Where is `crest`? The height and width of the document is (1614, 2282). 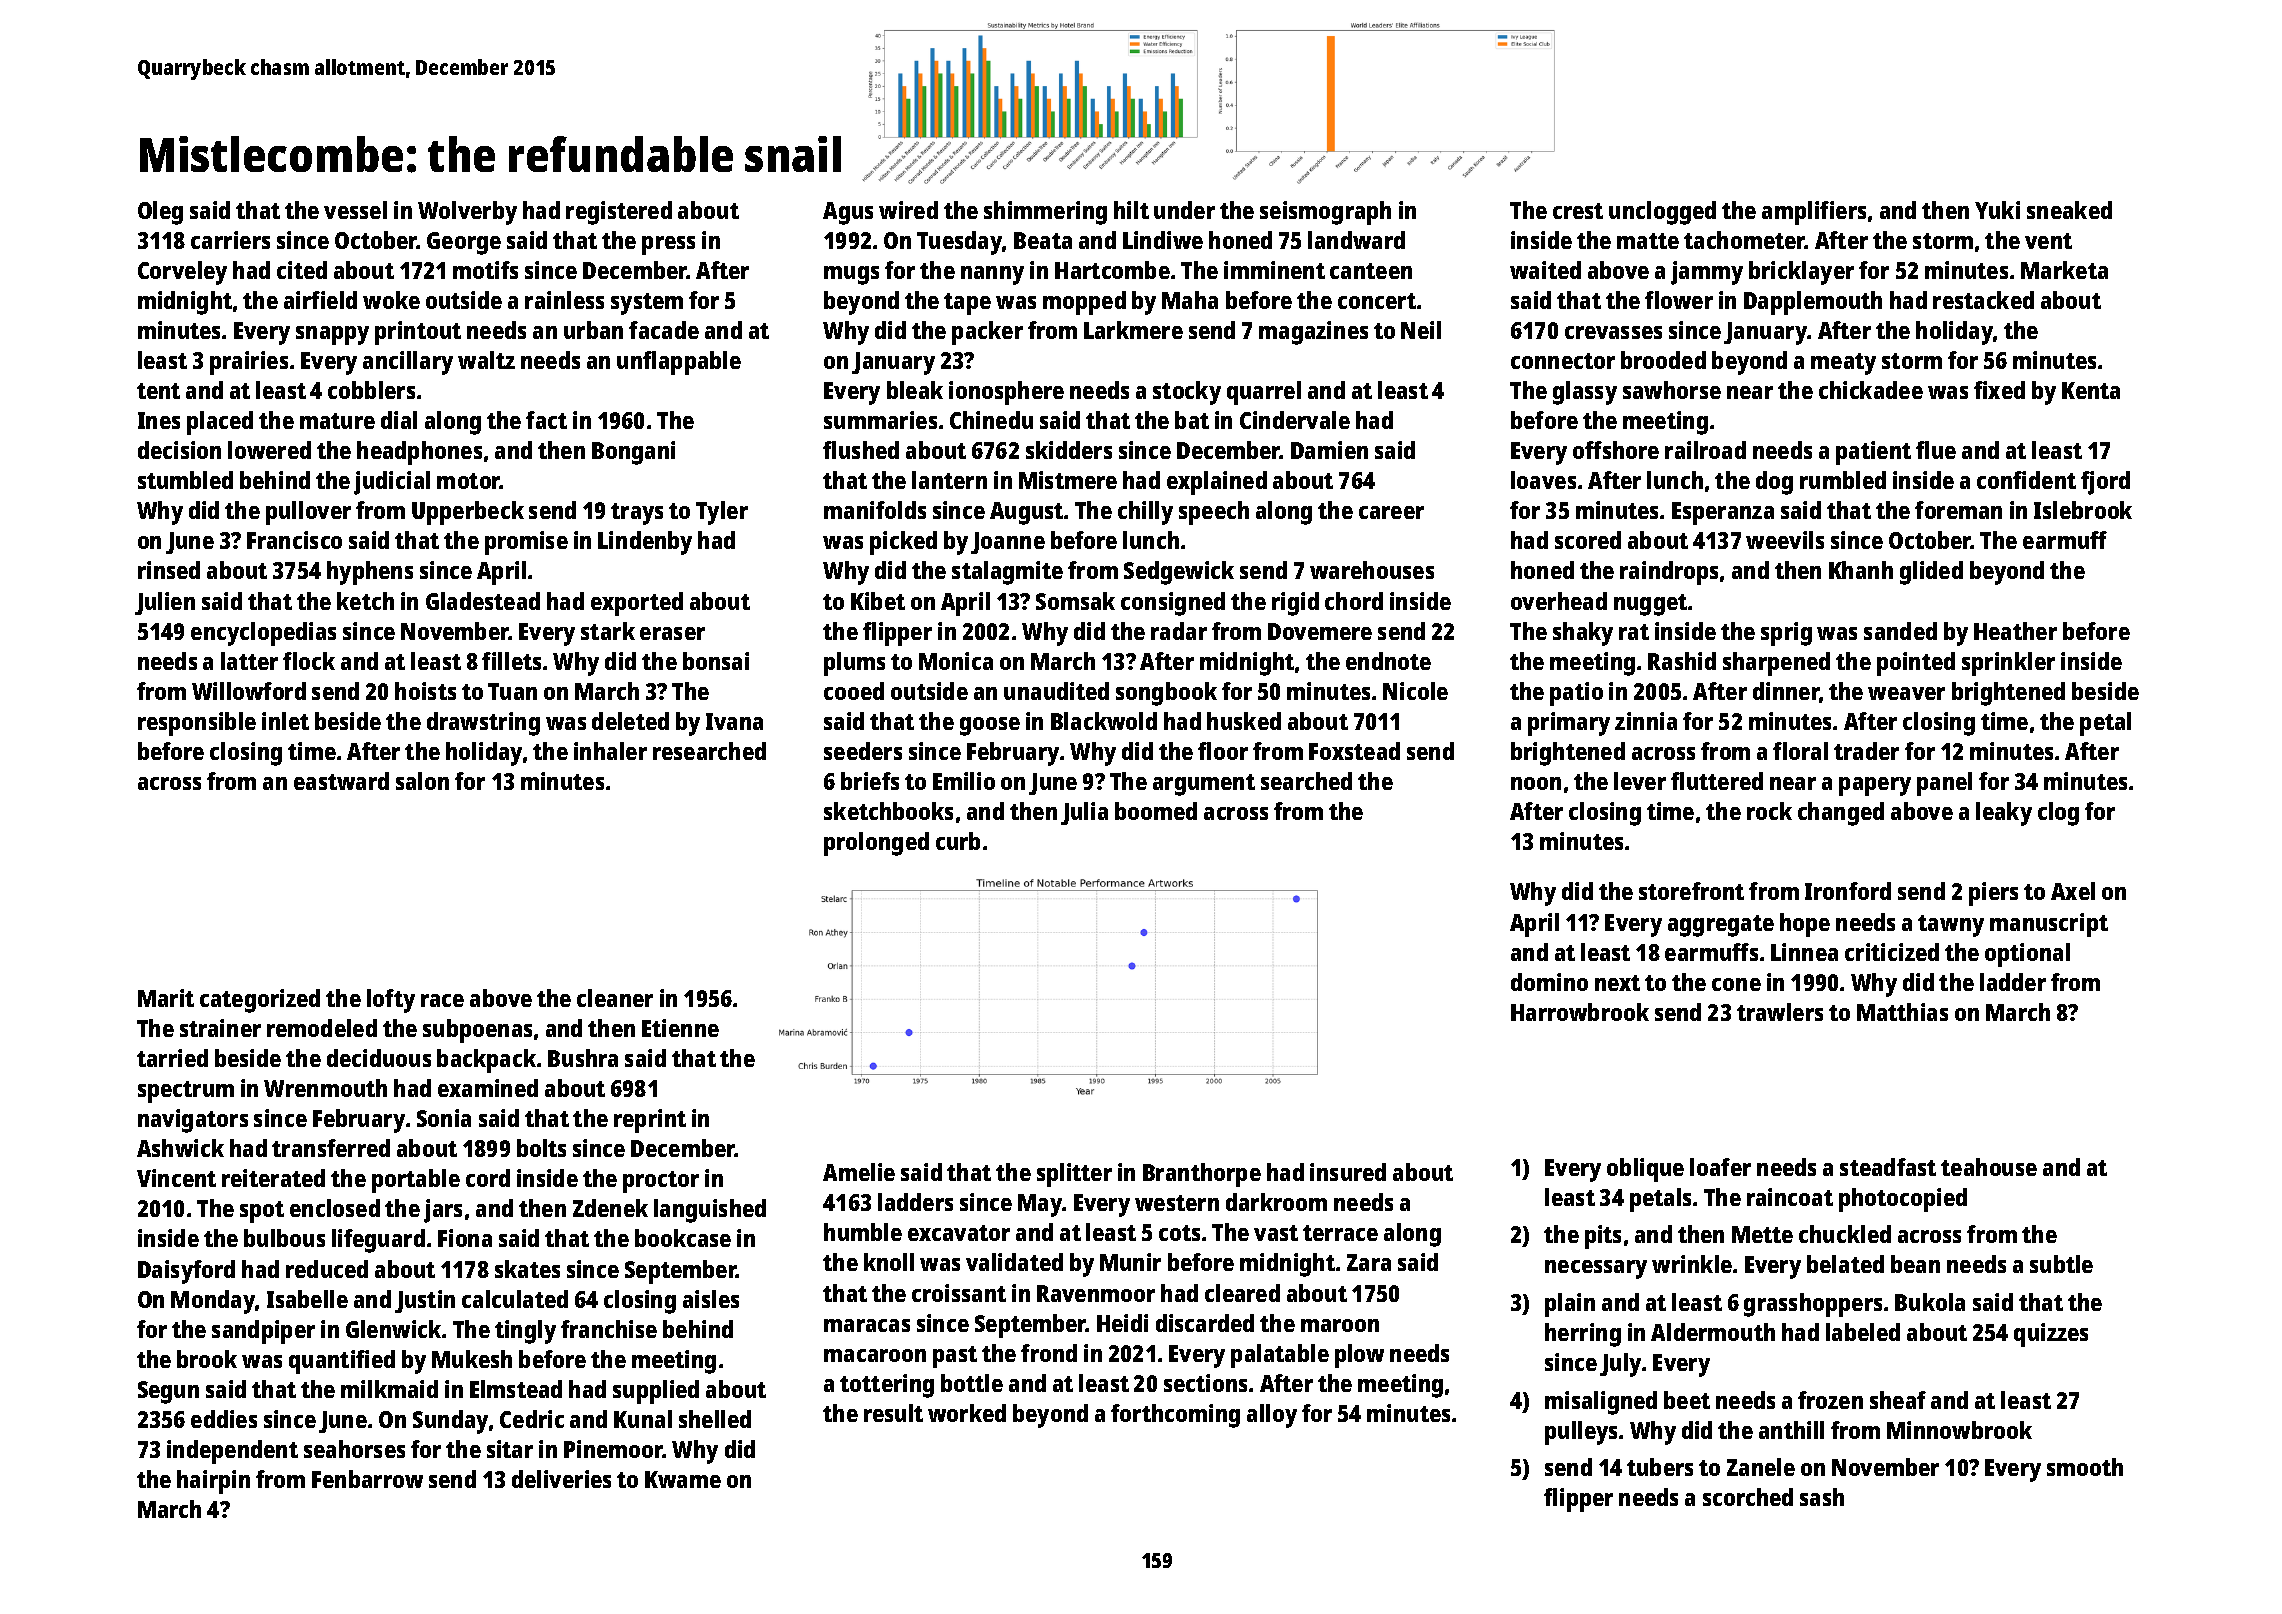 crest is located at coordinates (1578, 211).
